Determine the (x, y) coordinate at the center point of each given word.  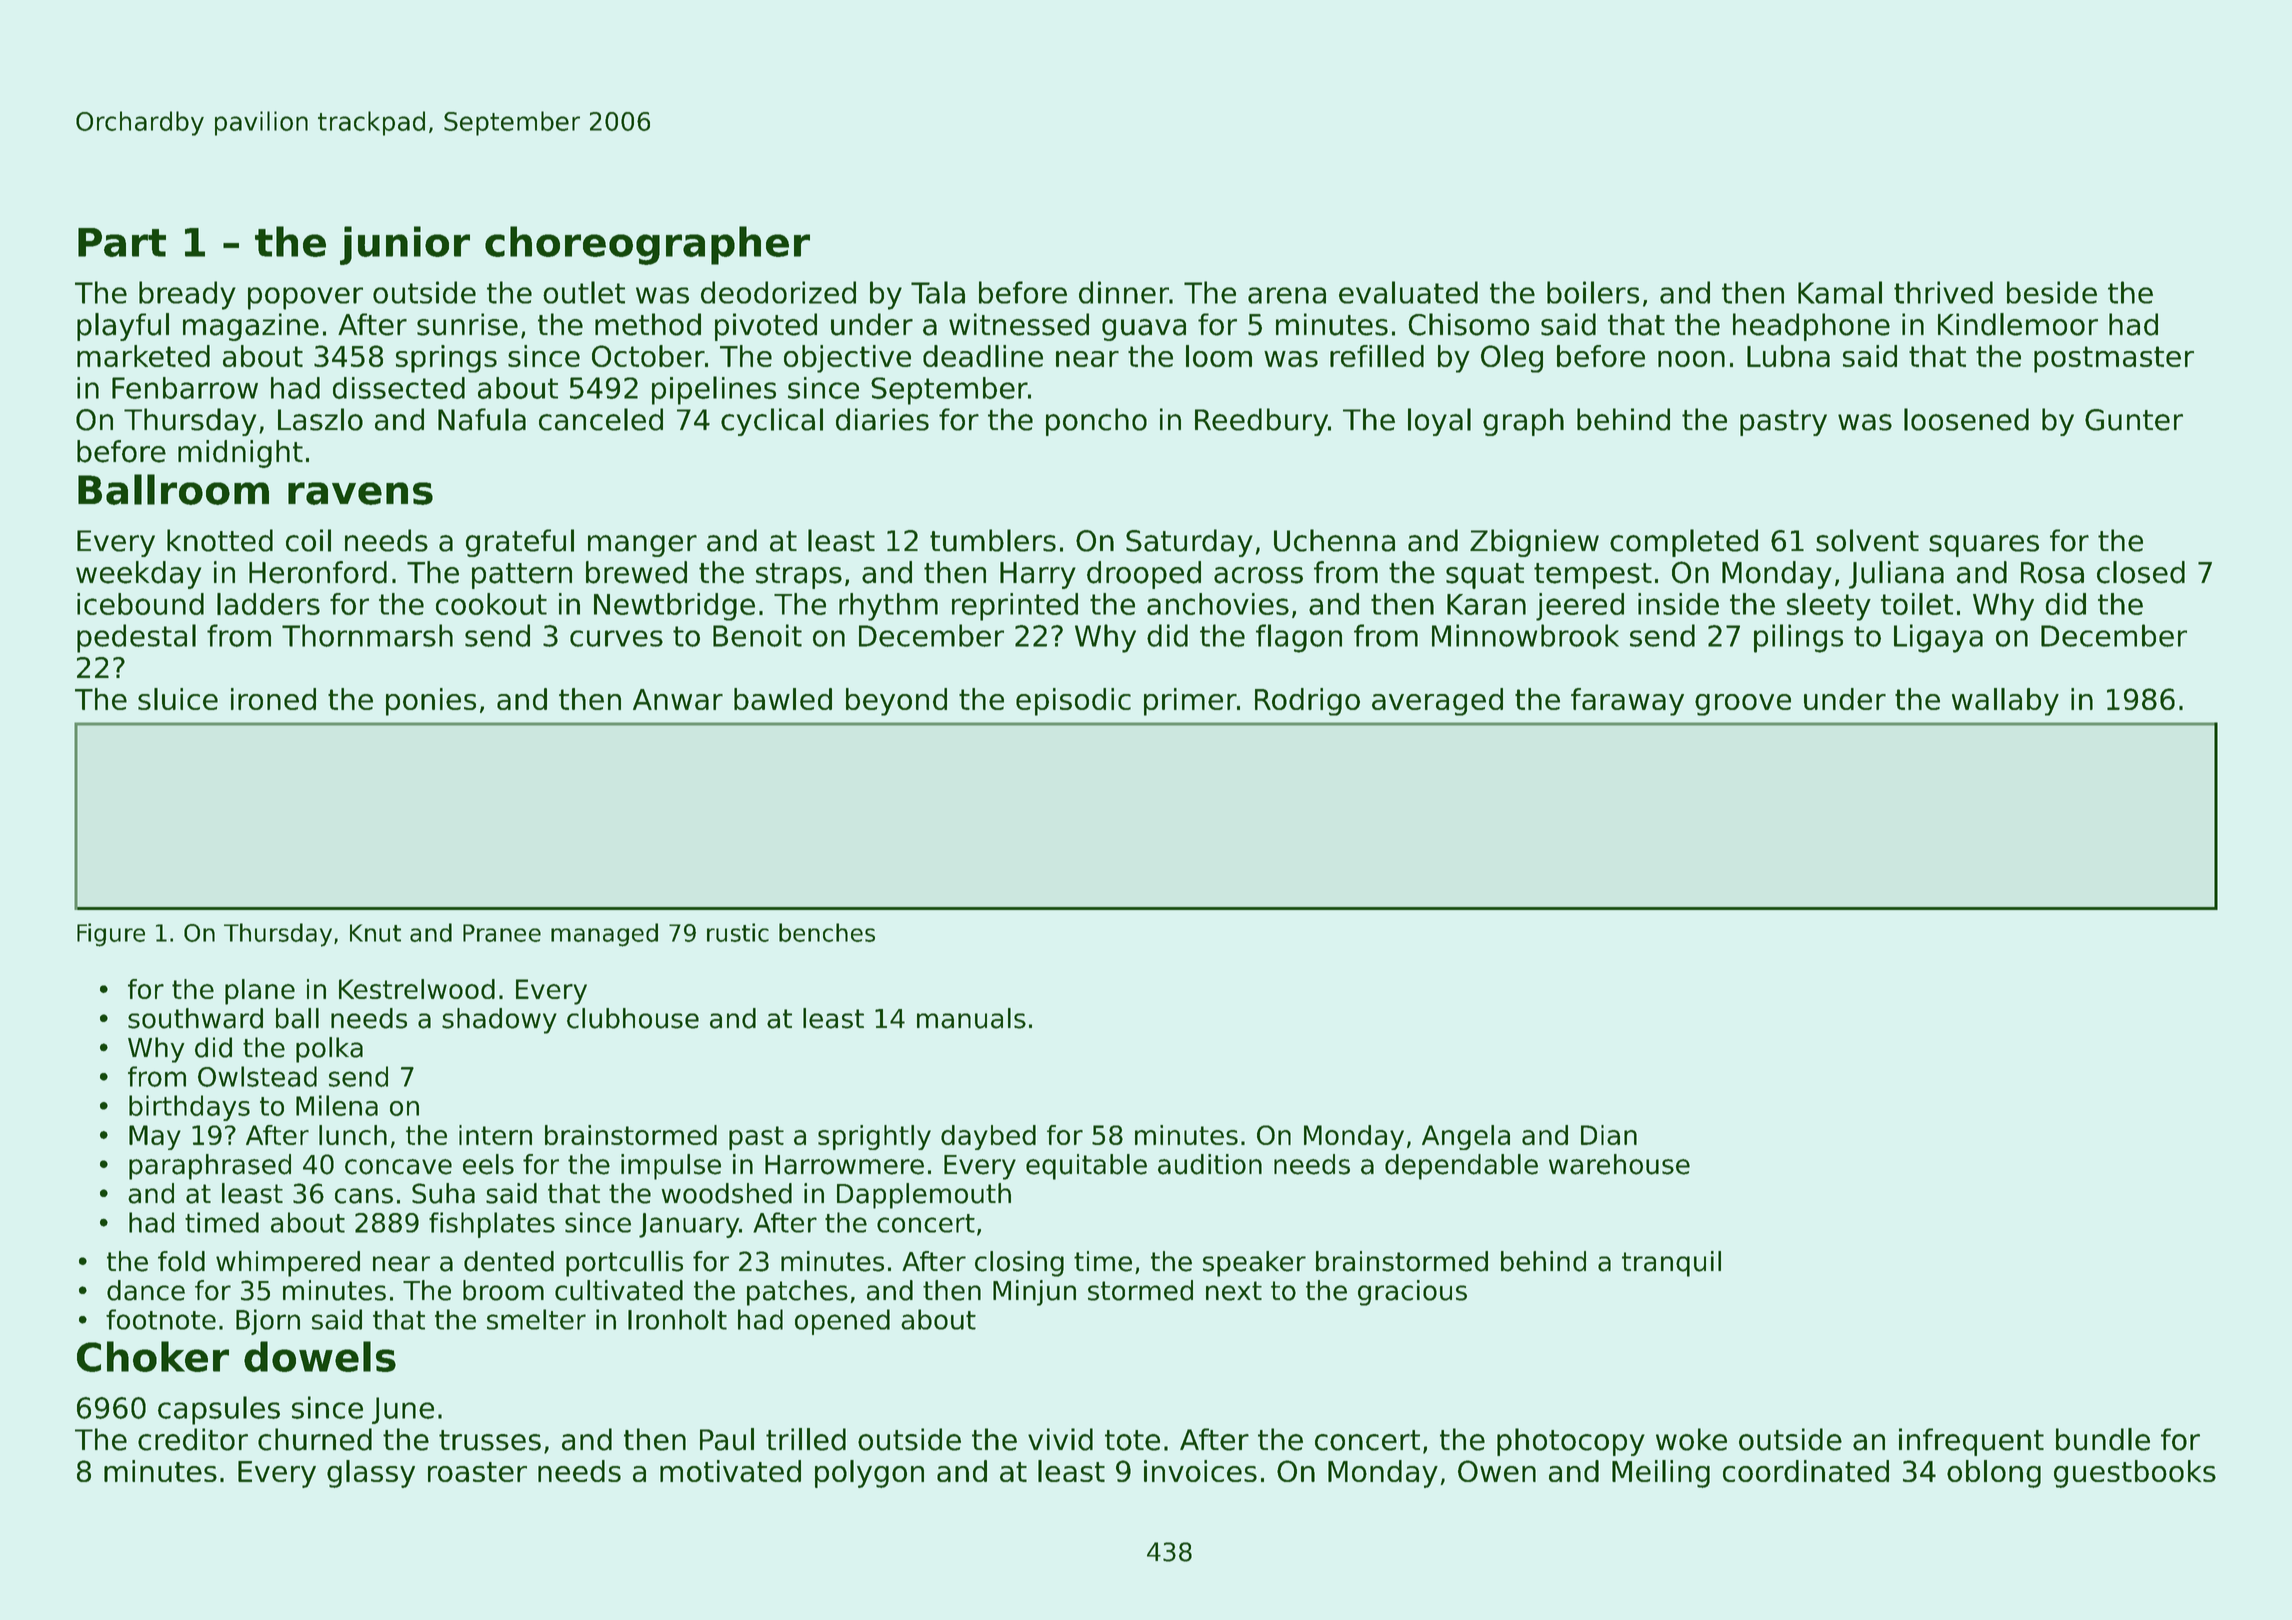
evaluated (1408, 292)
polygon (869, 1474)
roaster (477, 1472)
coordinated (1806, 1471)
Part (122, 242)
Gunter (2134, 420)
